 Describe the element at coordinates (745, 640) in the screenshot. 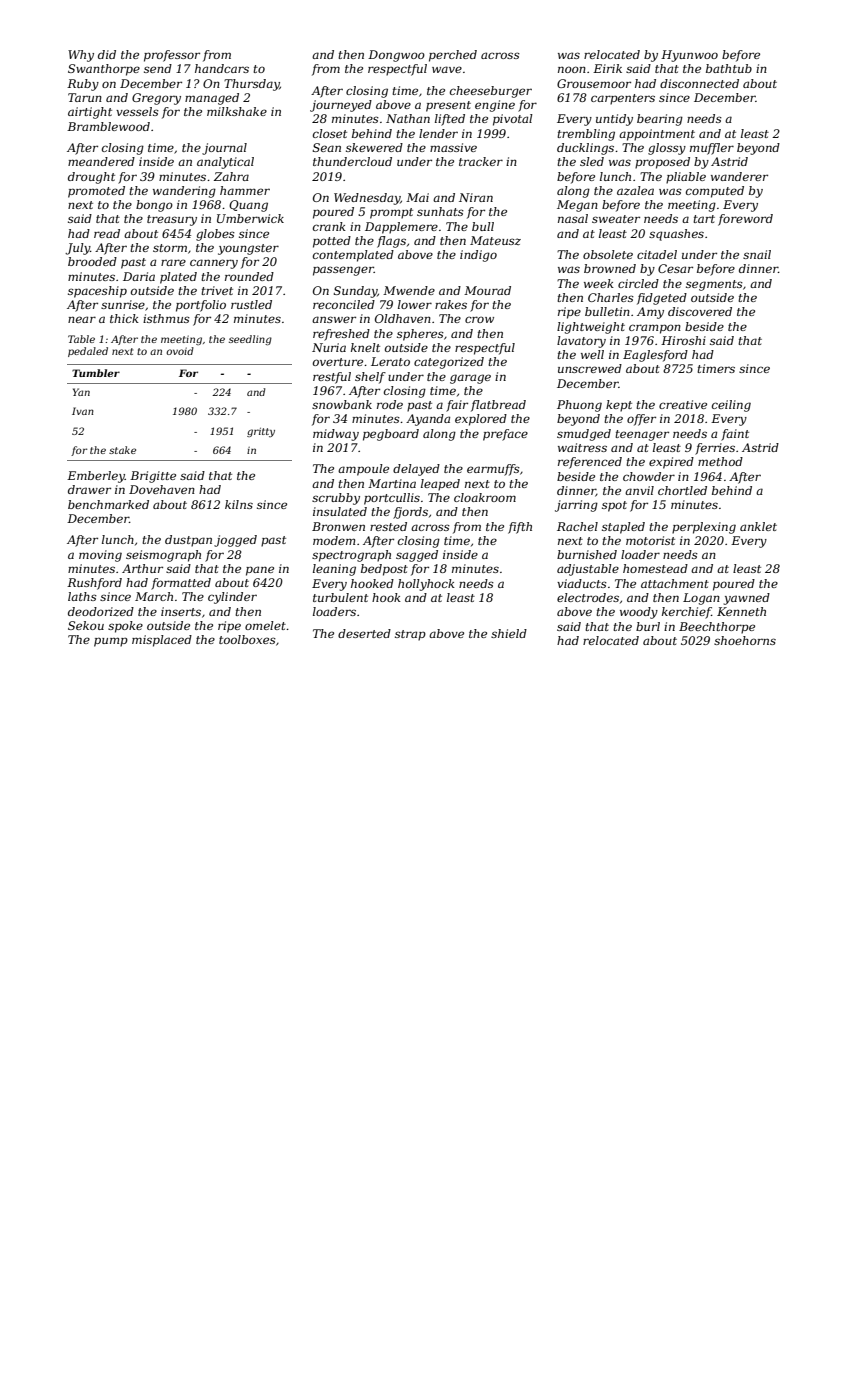

I see `shoehorns` at that location.
